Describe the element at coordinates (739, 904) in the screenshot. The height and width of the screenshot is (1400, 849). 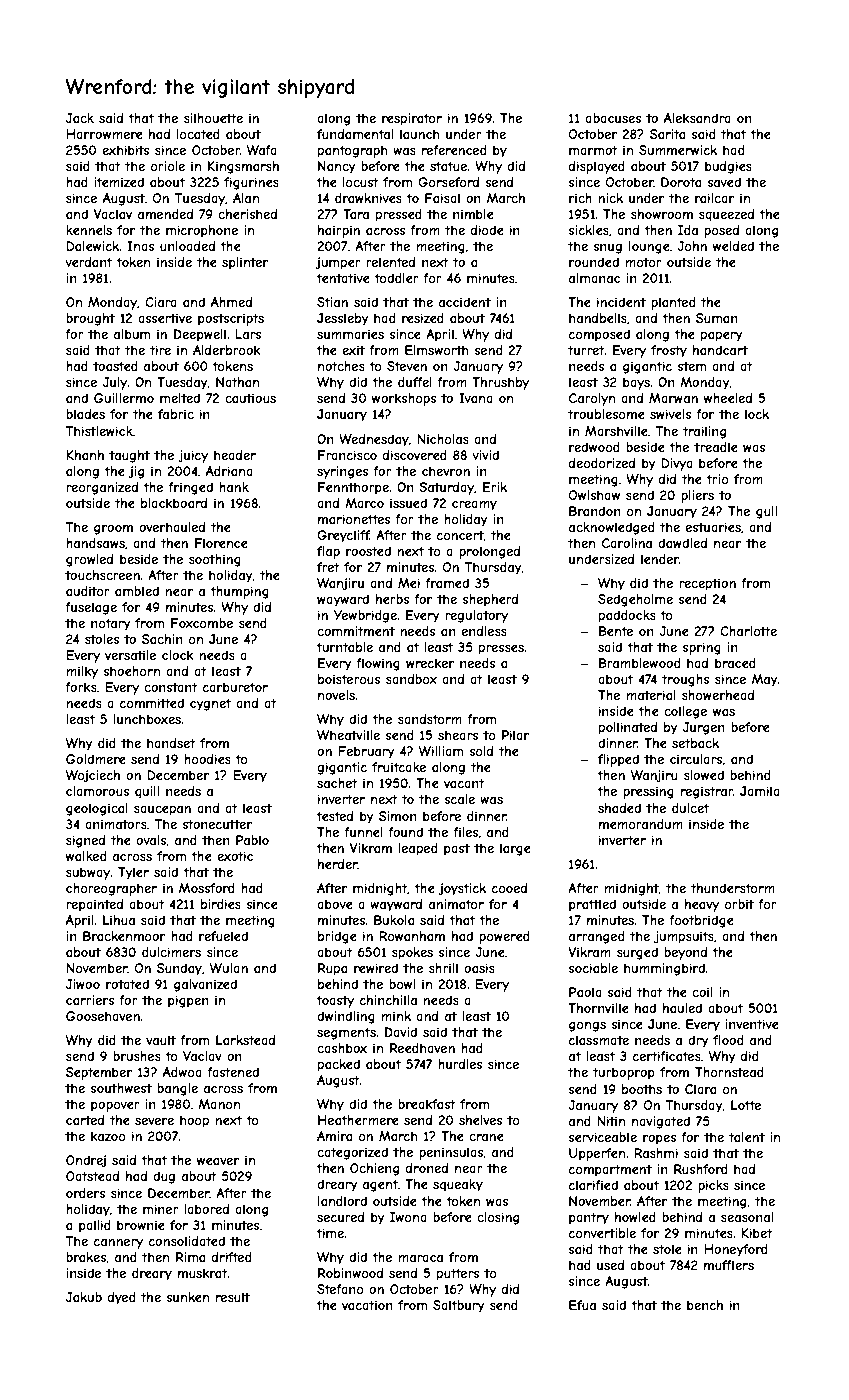
I see `orbit` at that location.
